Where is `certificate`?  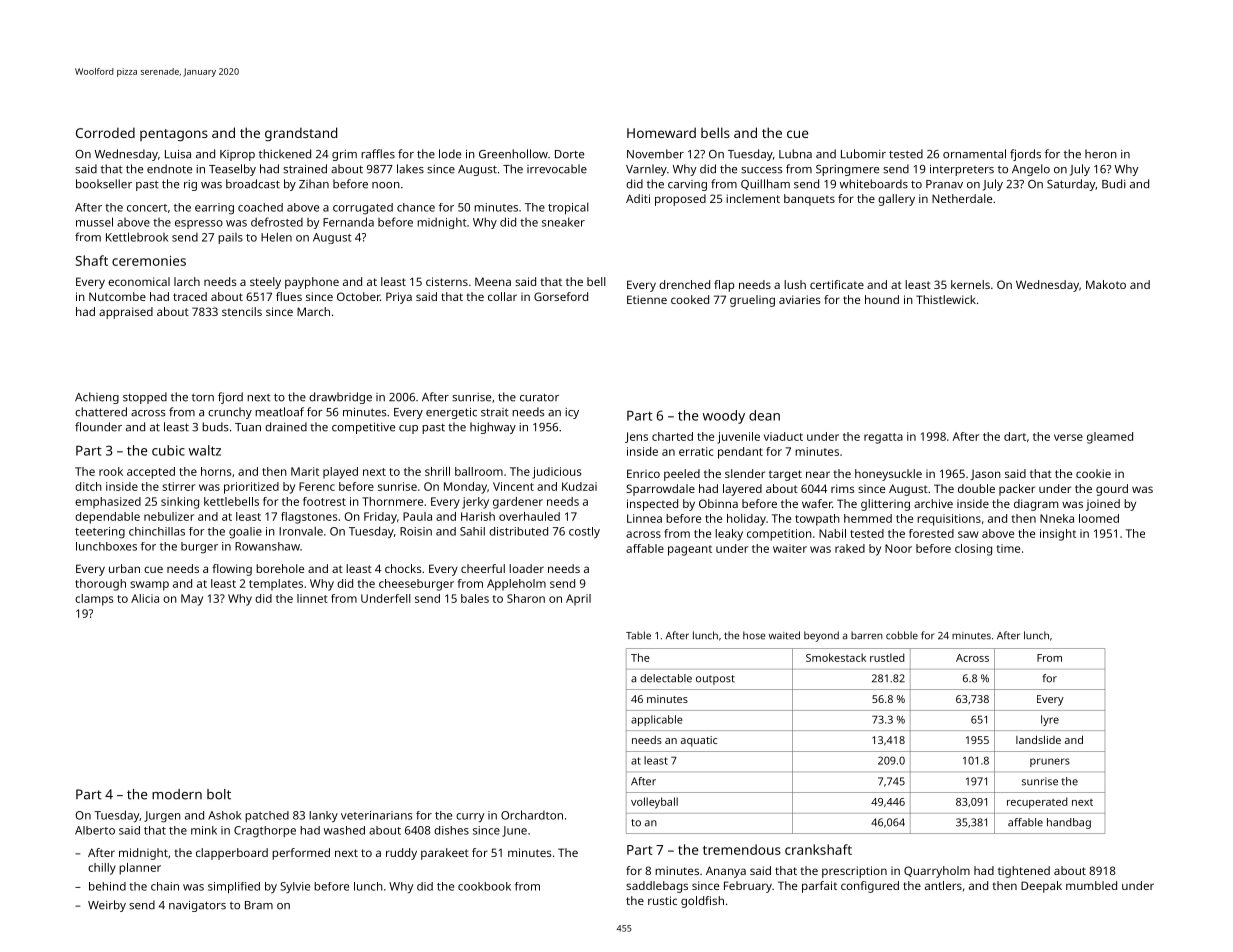
certificate is located at coordinates (837, 284).
